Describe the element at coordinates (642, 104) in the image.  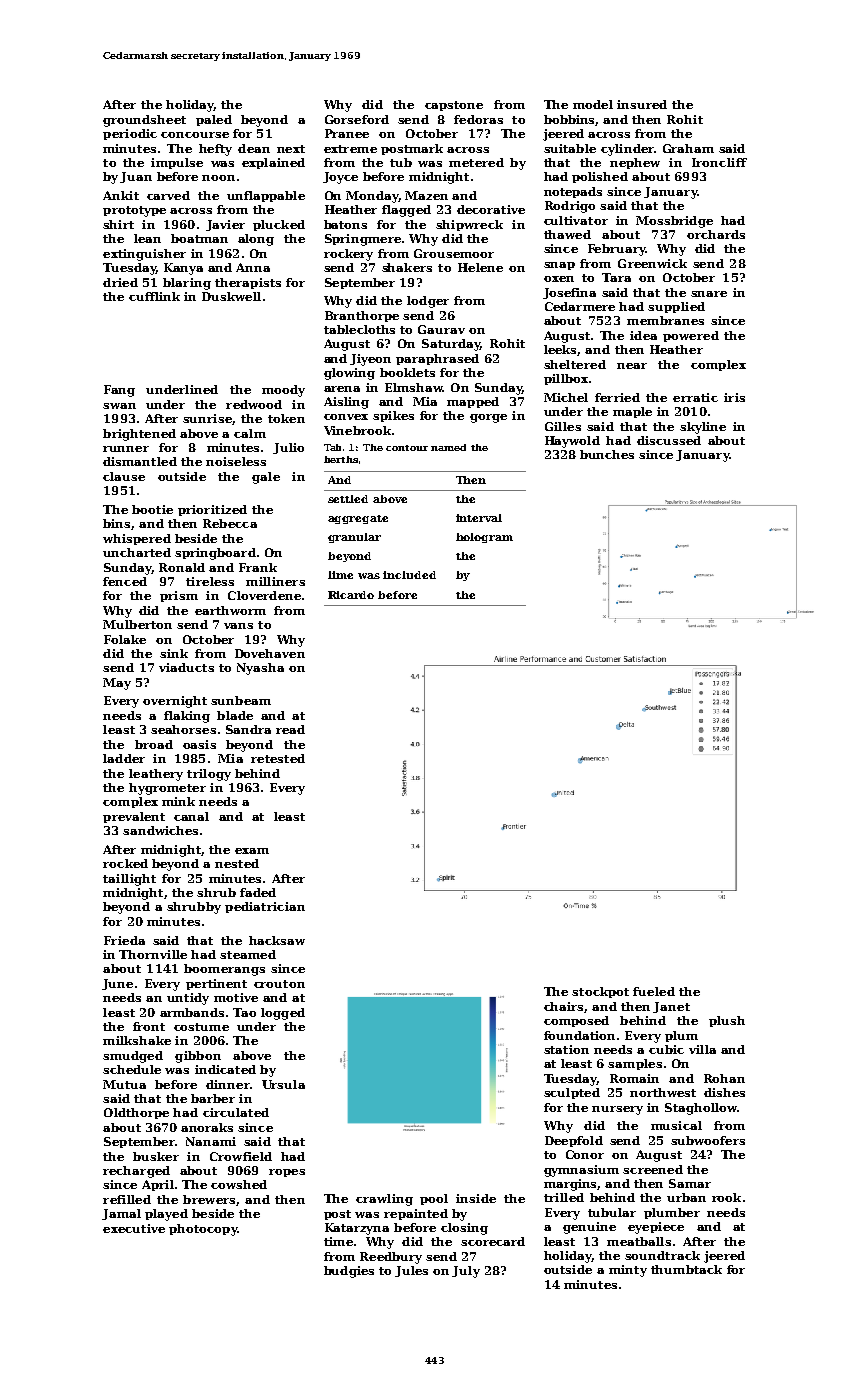
I see `insured` at that location.
